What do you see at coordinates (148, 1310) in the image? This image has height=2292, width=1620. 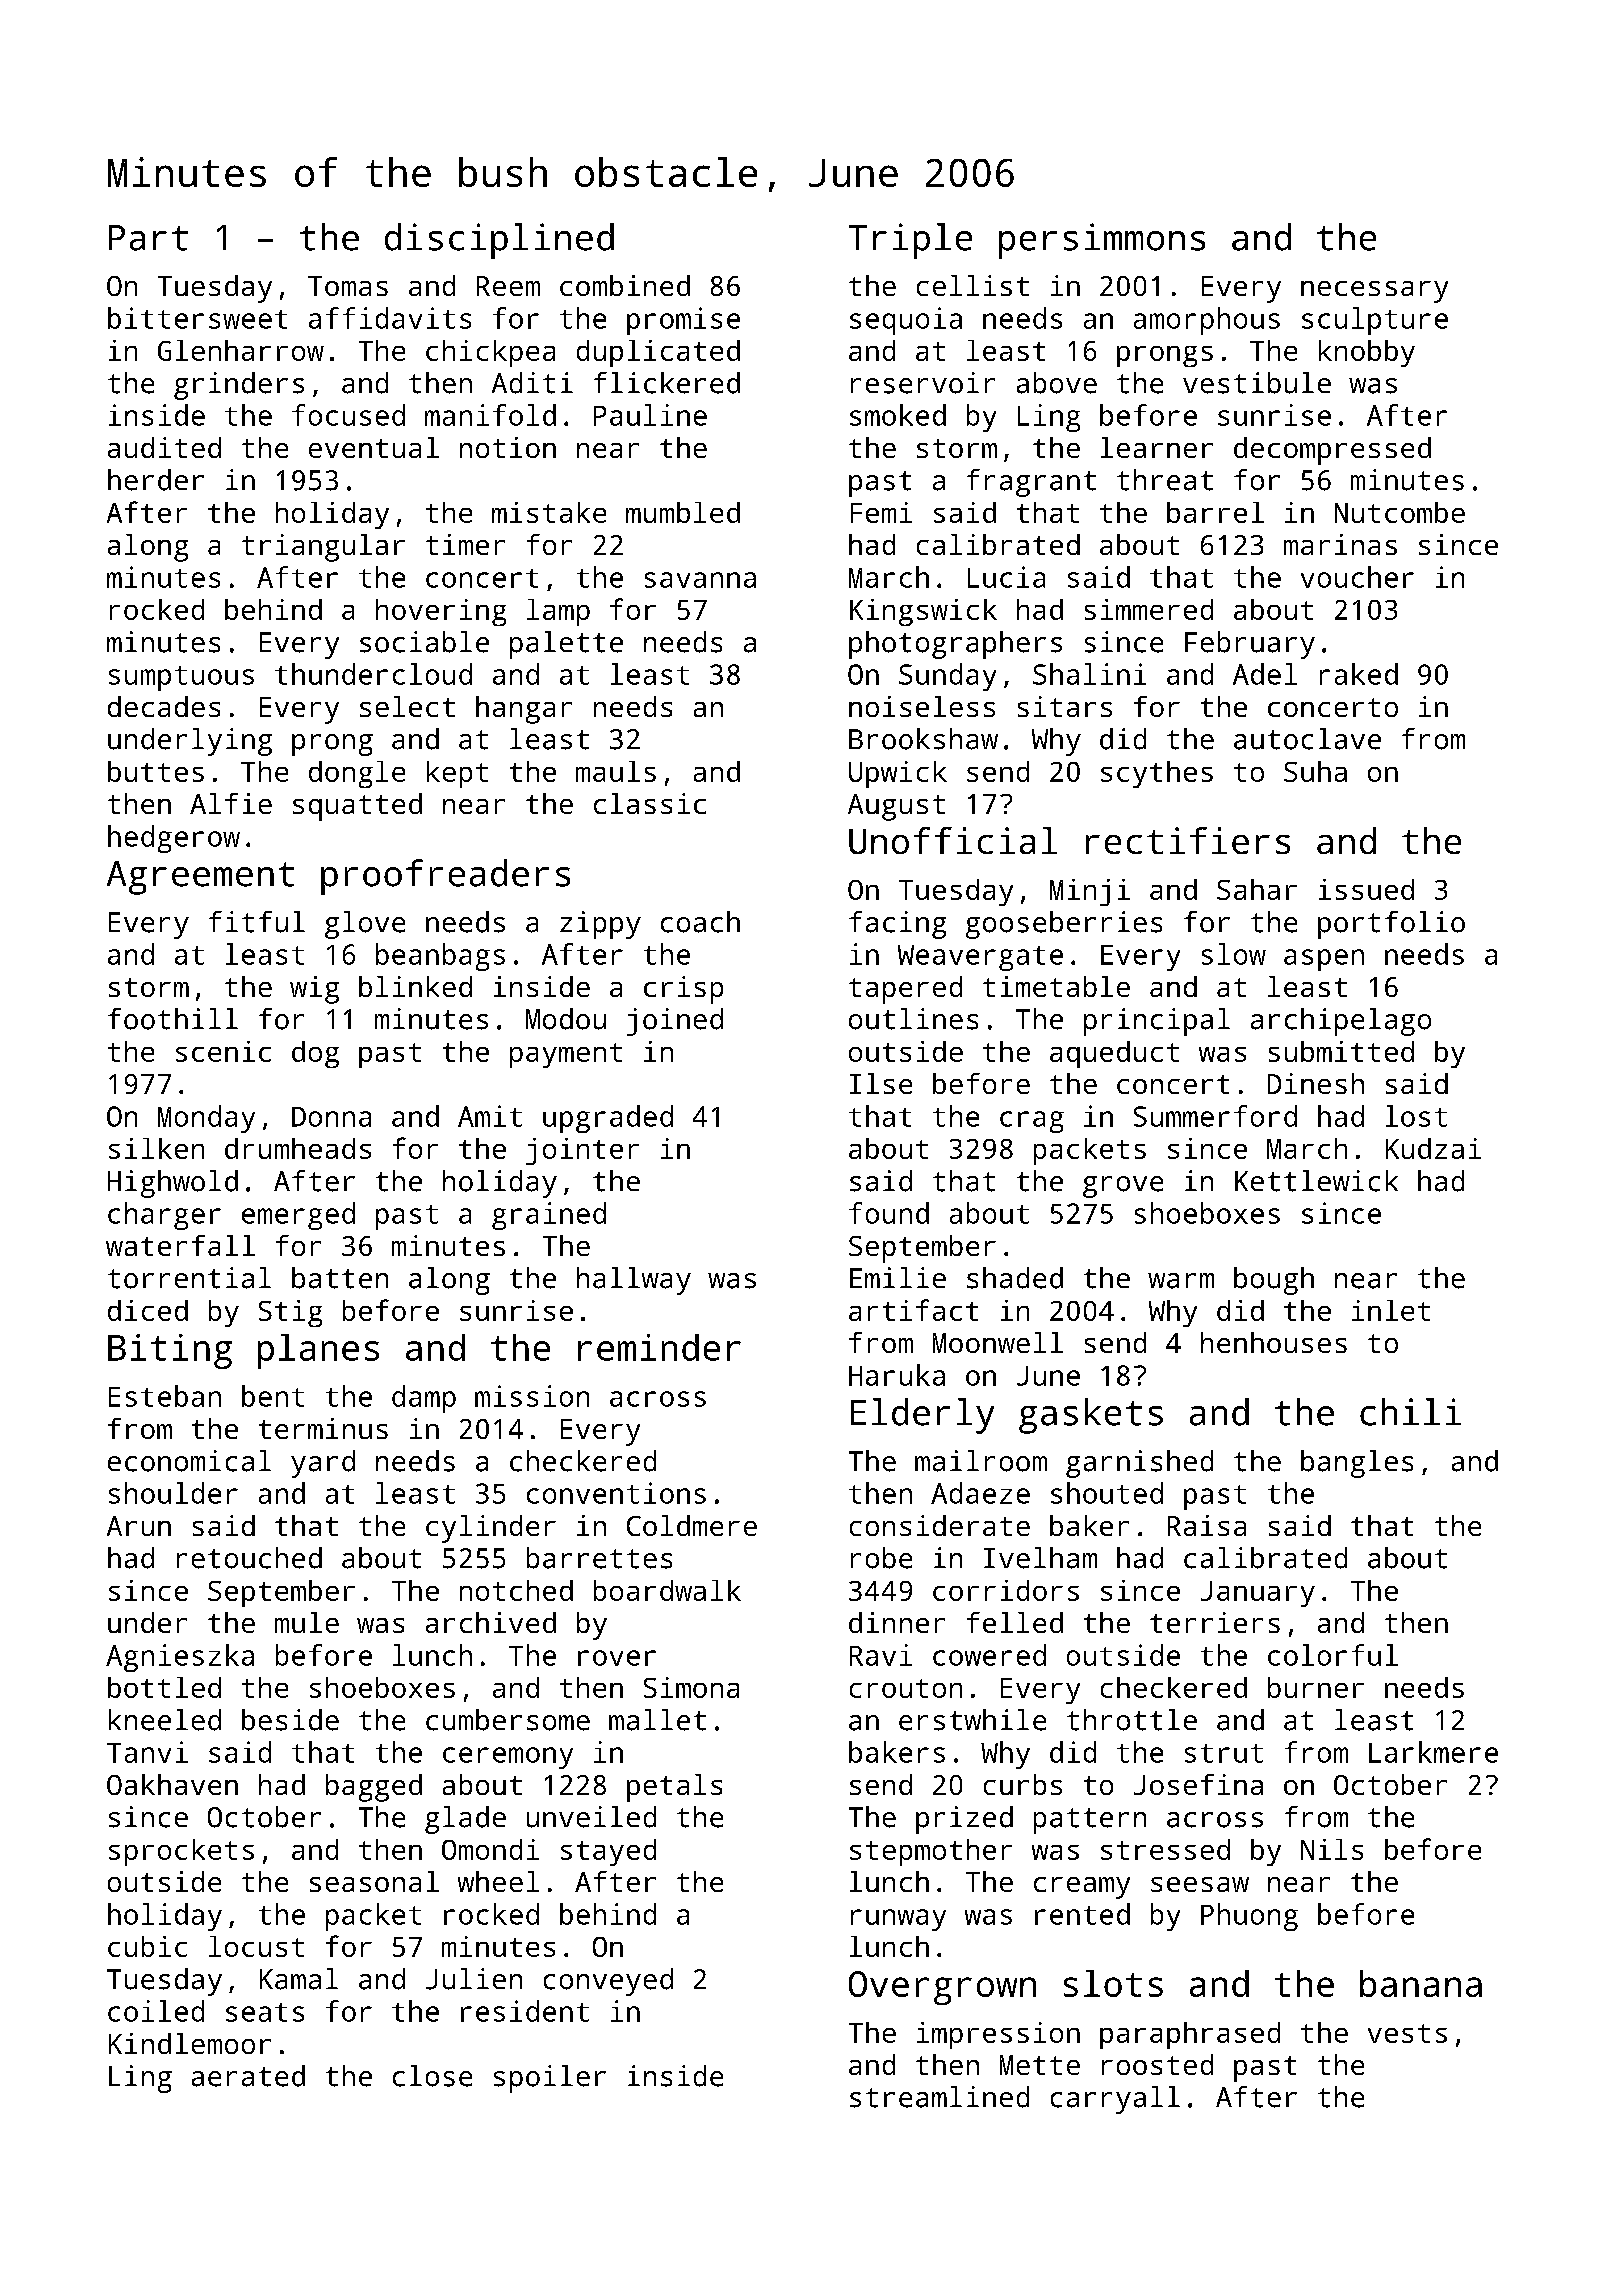 I see `diced` at bounding box center [148, 1310].
